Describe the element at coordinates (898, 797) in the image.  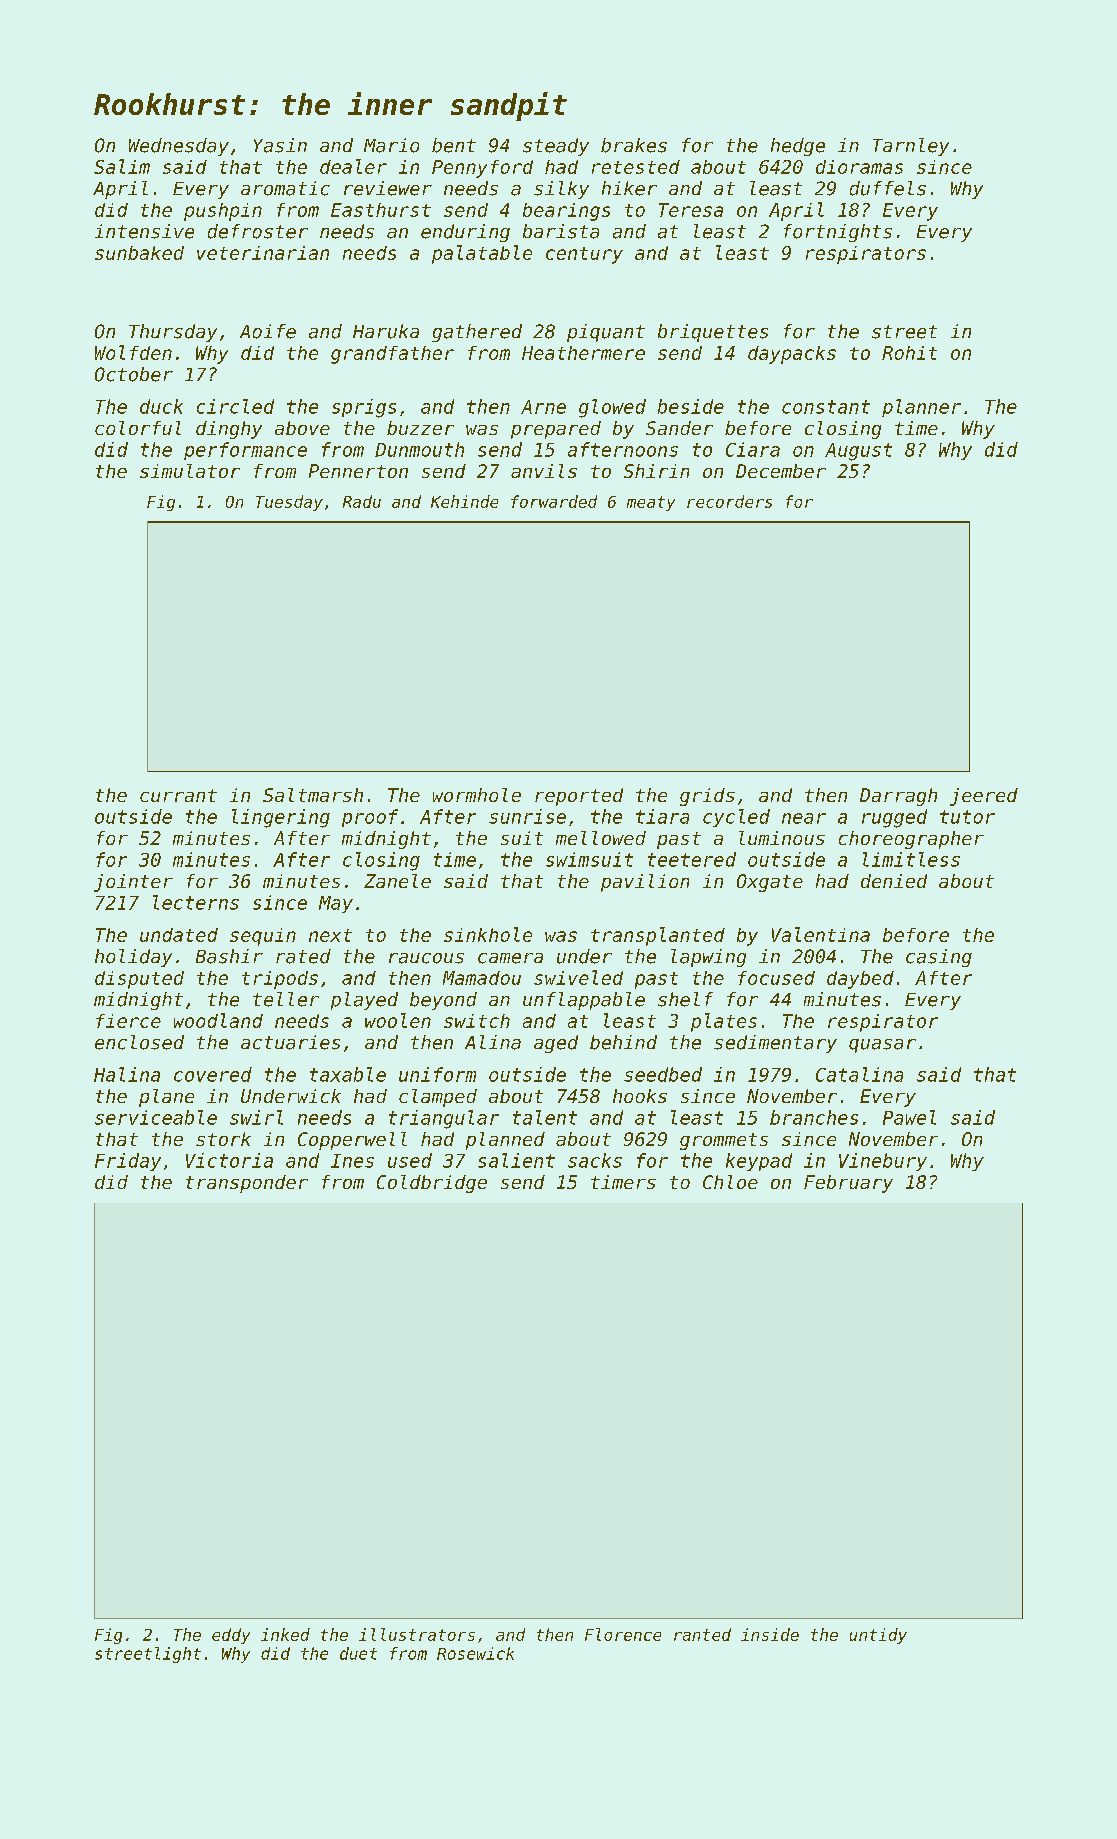
I see `Darragh` at that location.
